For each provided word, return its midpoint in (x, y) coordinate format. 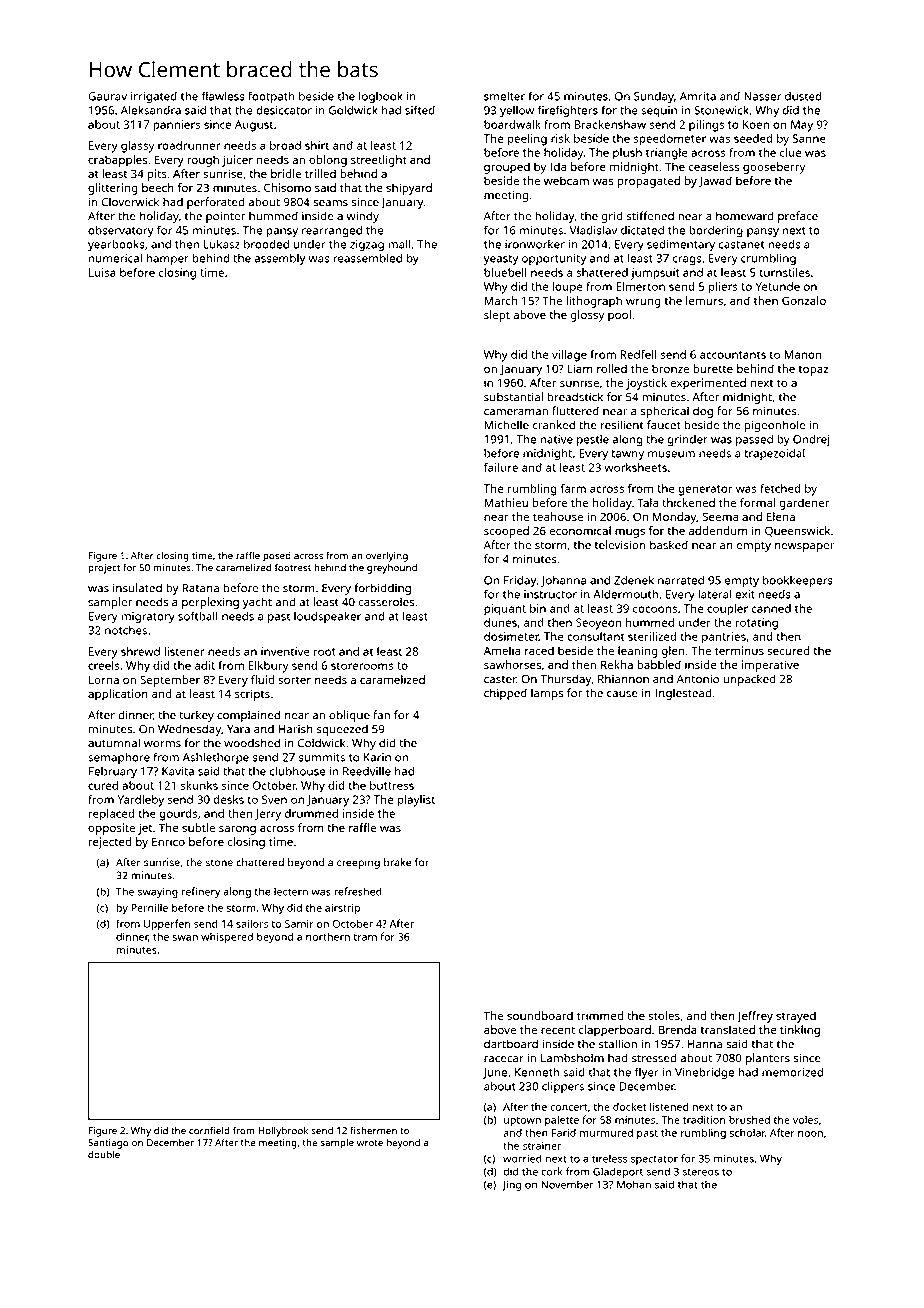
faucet (664, 425)
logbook (381, 97)
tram (365, 937)
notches (126, 630)
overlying (387, 557)
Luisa (102, 272)
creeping (358, 863)
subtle (198, 827)
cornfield (209, 1130)
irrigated (154, 98)
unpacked (749, 680)
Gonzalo (804, 300)
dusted (803, 96)
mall (399, 244)
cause (622, 694)
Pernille (149, 907)
